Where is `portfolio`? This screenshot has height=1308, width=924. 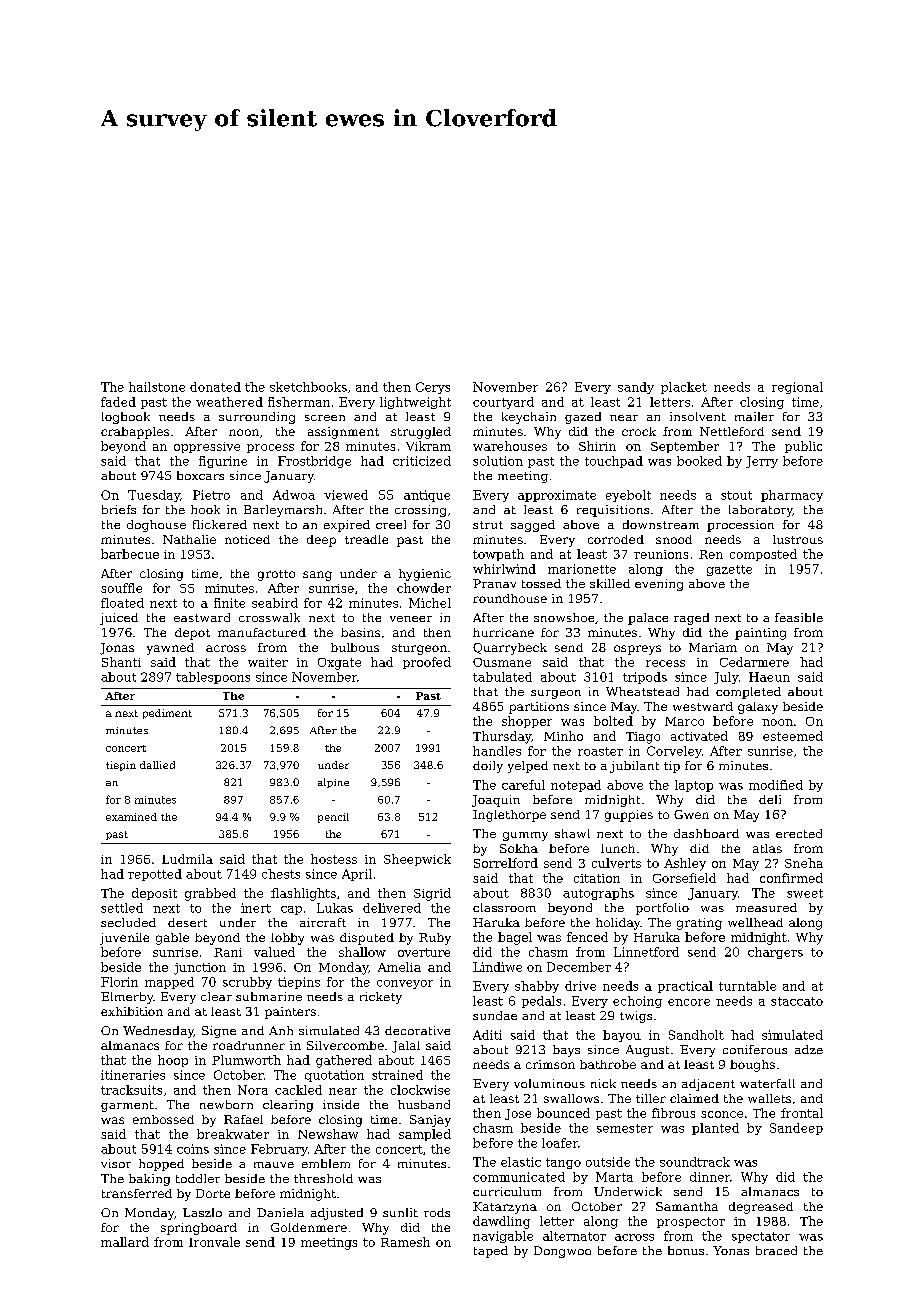 portfolio is located at coordinates (662, 909).
